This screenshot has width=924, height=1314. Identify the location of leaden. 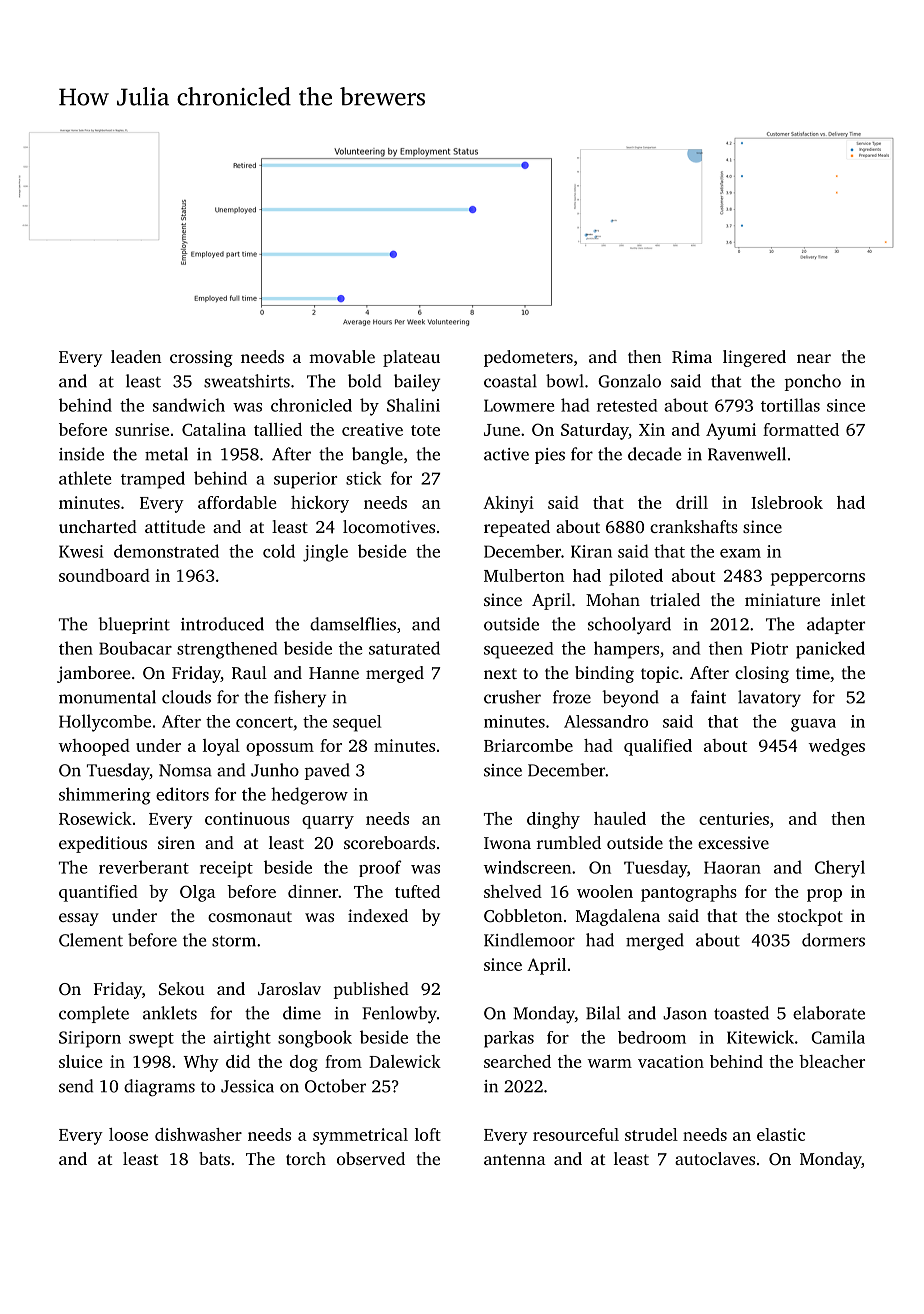
(136, 356).
